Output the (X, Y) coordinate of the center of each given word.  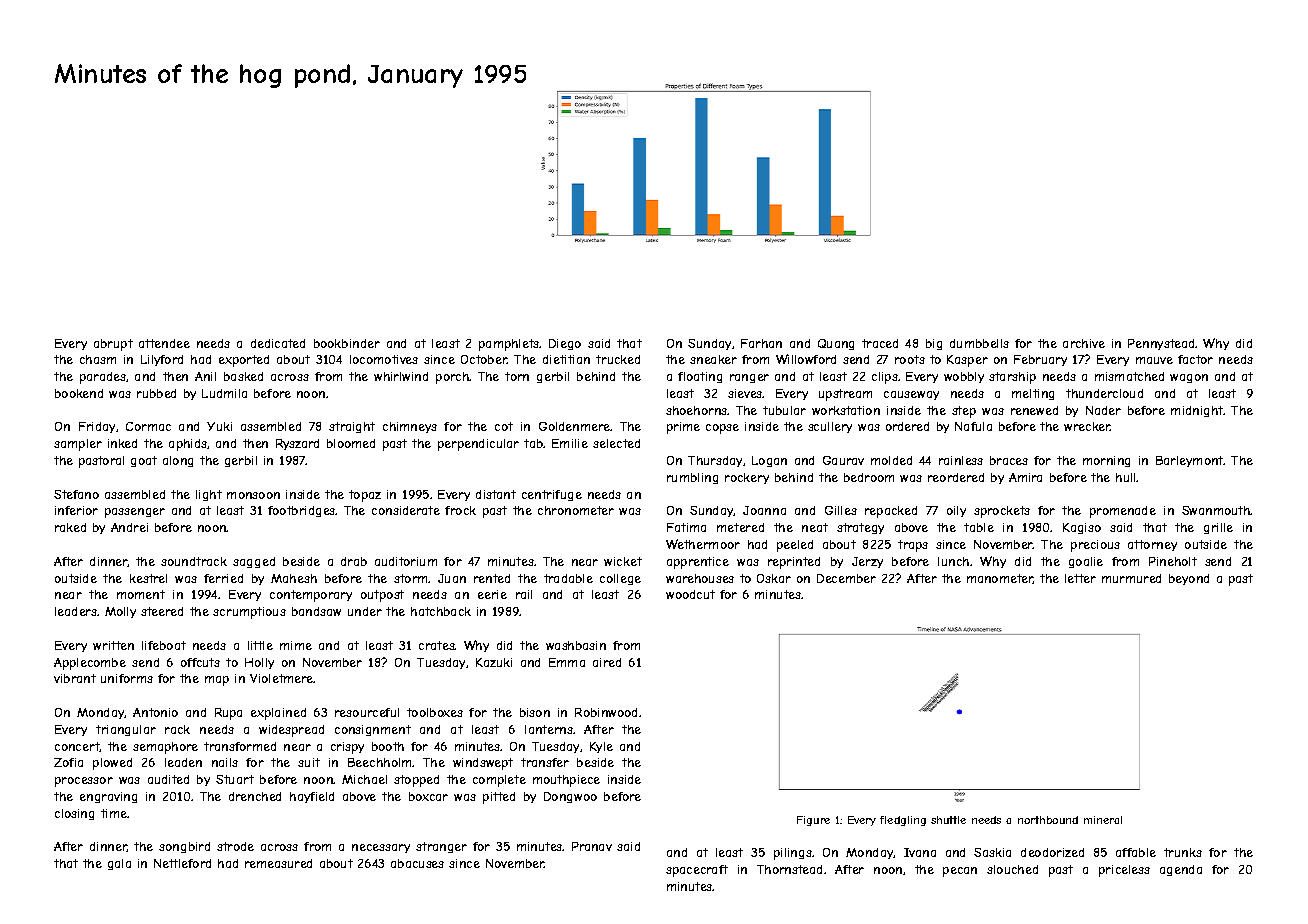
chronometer (576, 510)
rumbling (692, 478)
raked (70, 527)
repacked (891, 512)
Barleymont (1190, 461)
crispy (347, 748)
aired (607, 662)
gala (119, 864)
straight (352, 427)
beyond (1189, 579)
